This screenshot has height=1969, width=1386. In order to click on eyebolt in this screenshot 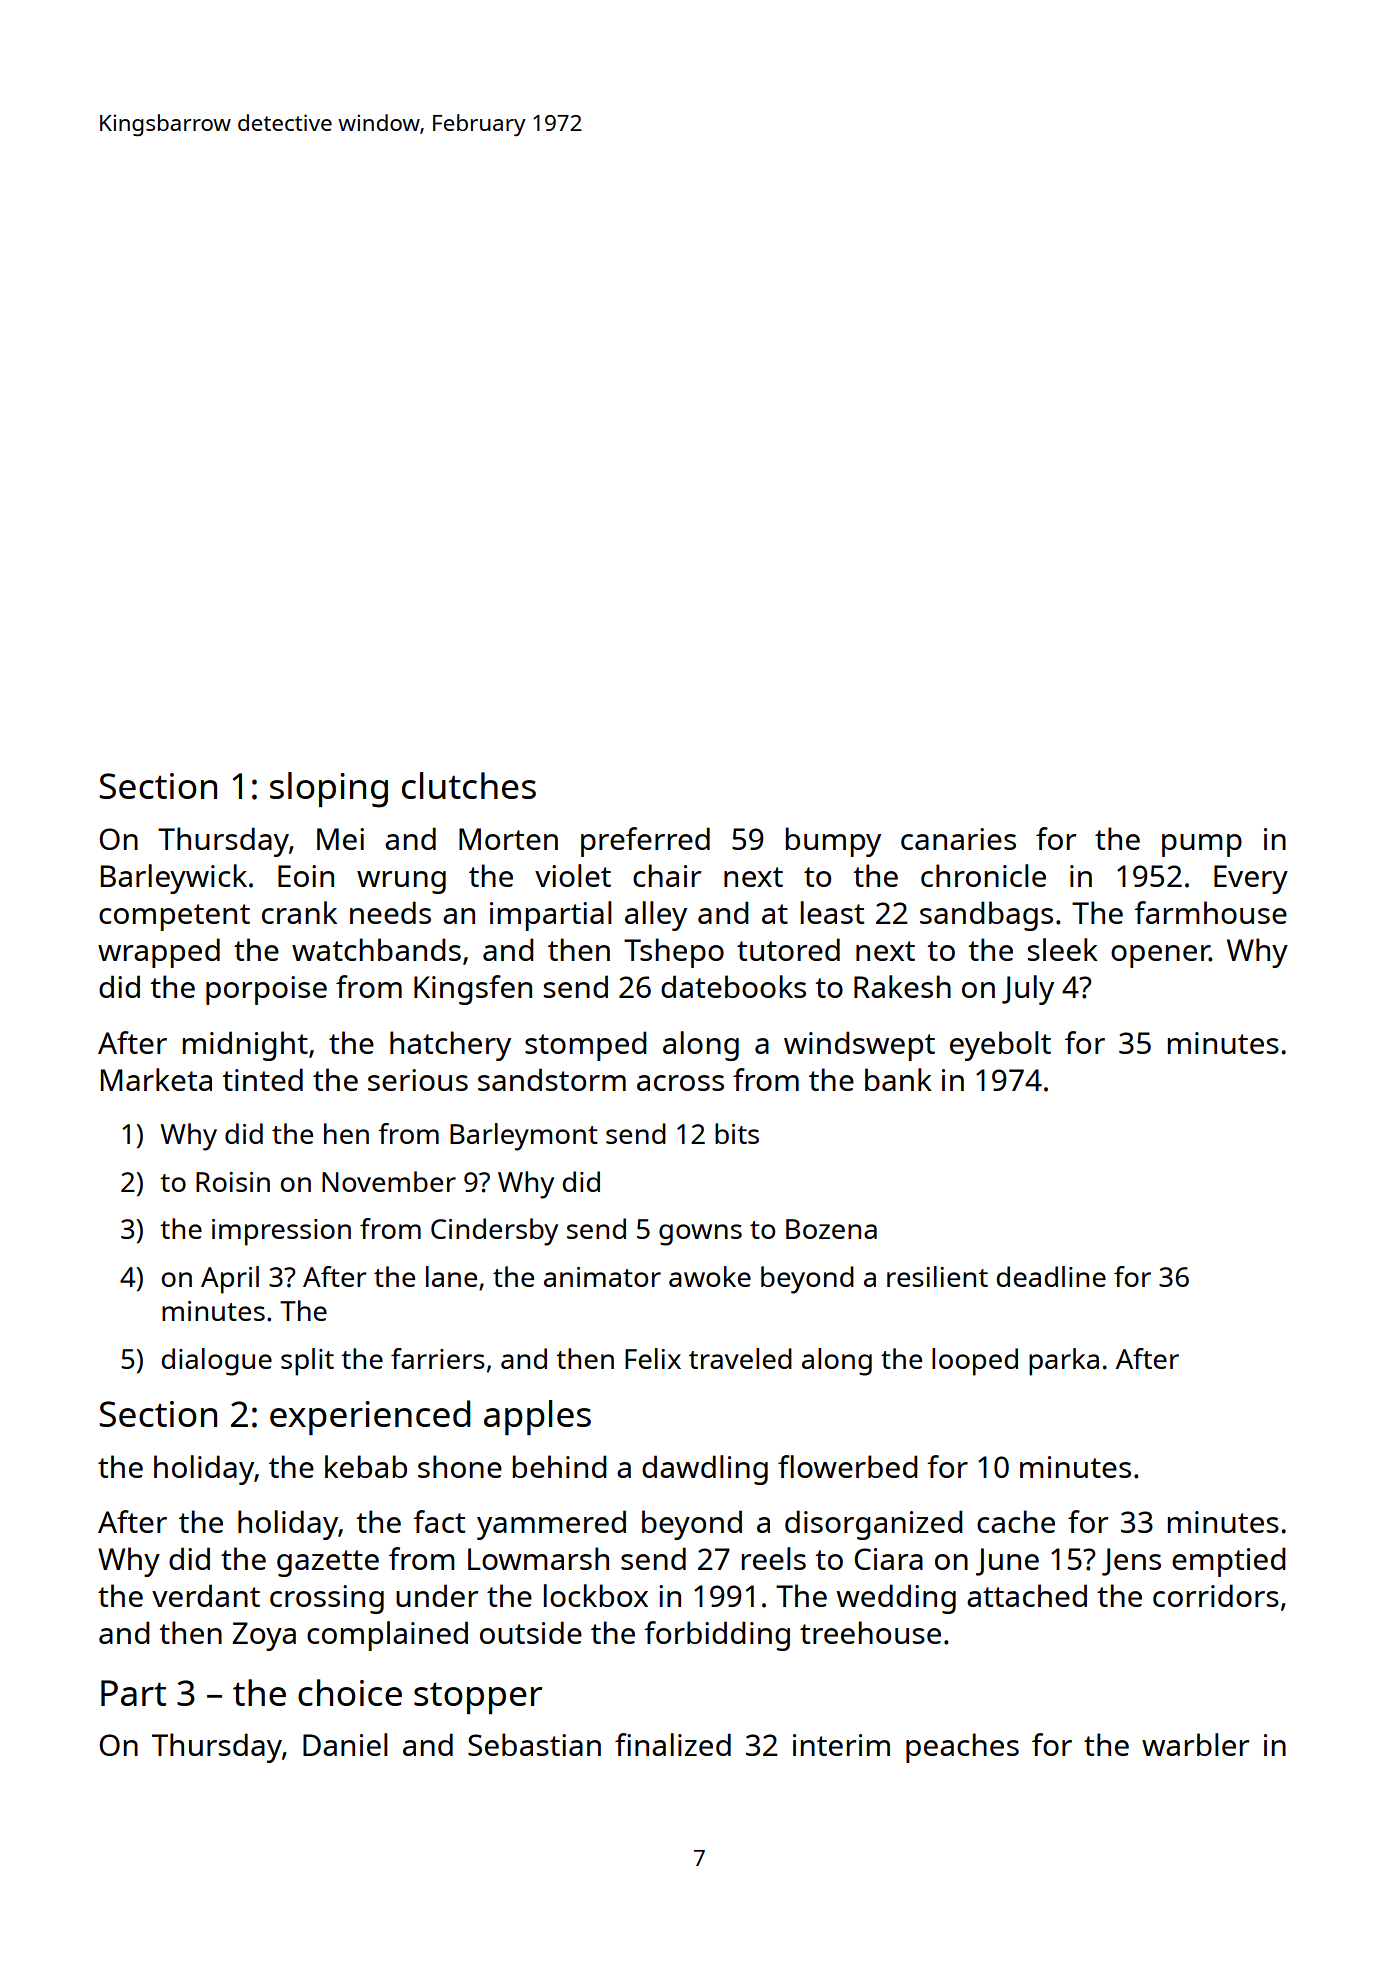, I will do `click(1000, 1046)`.
